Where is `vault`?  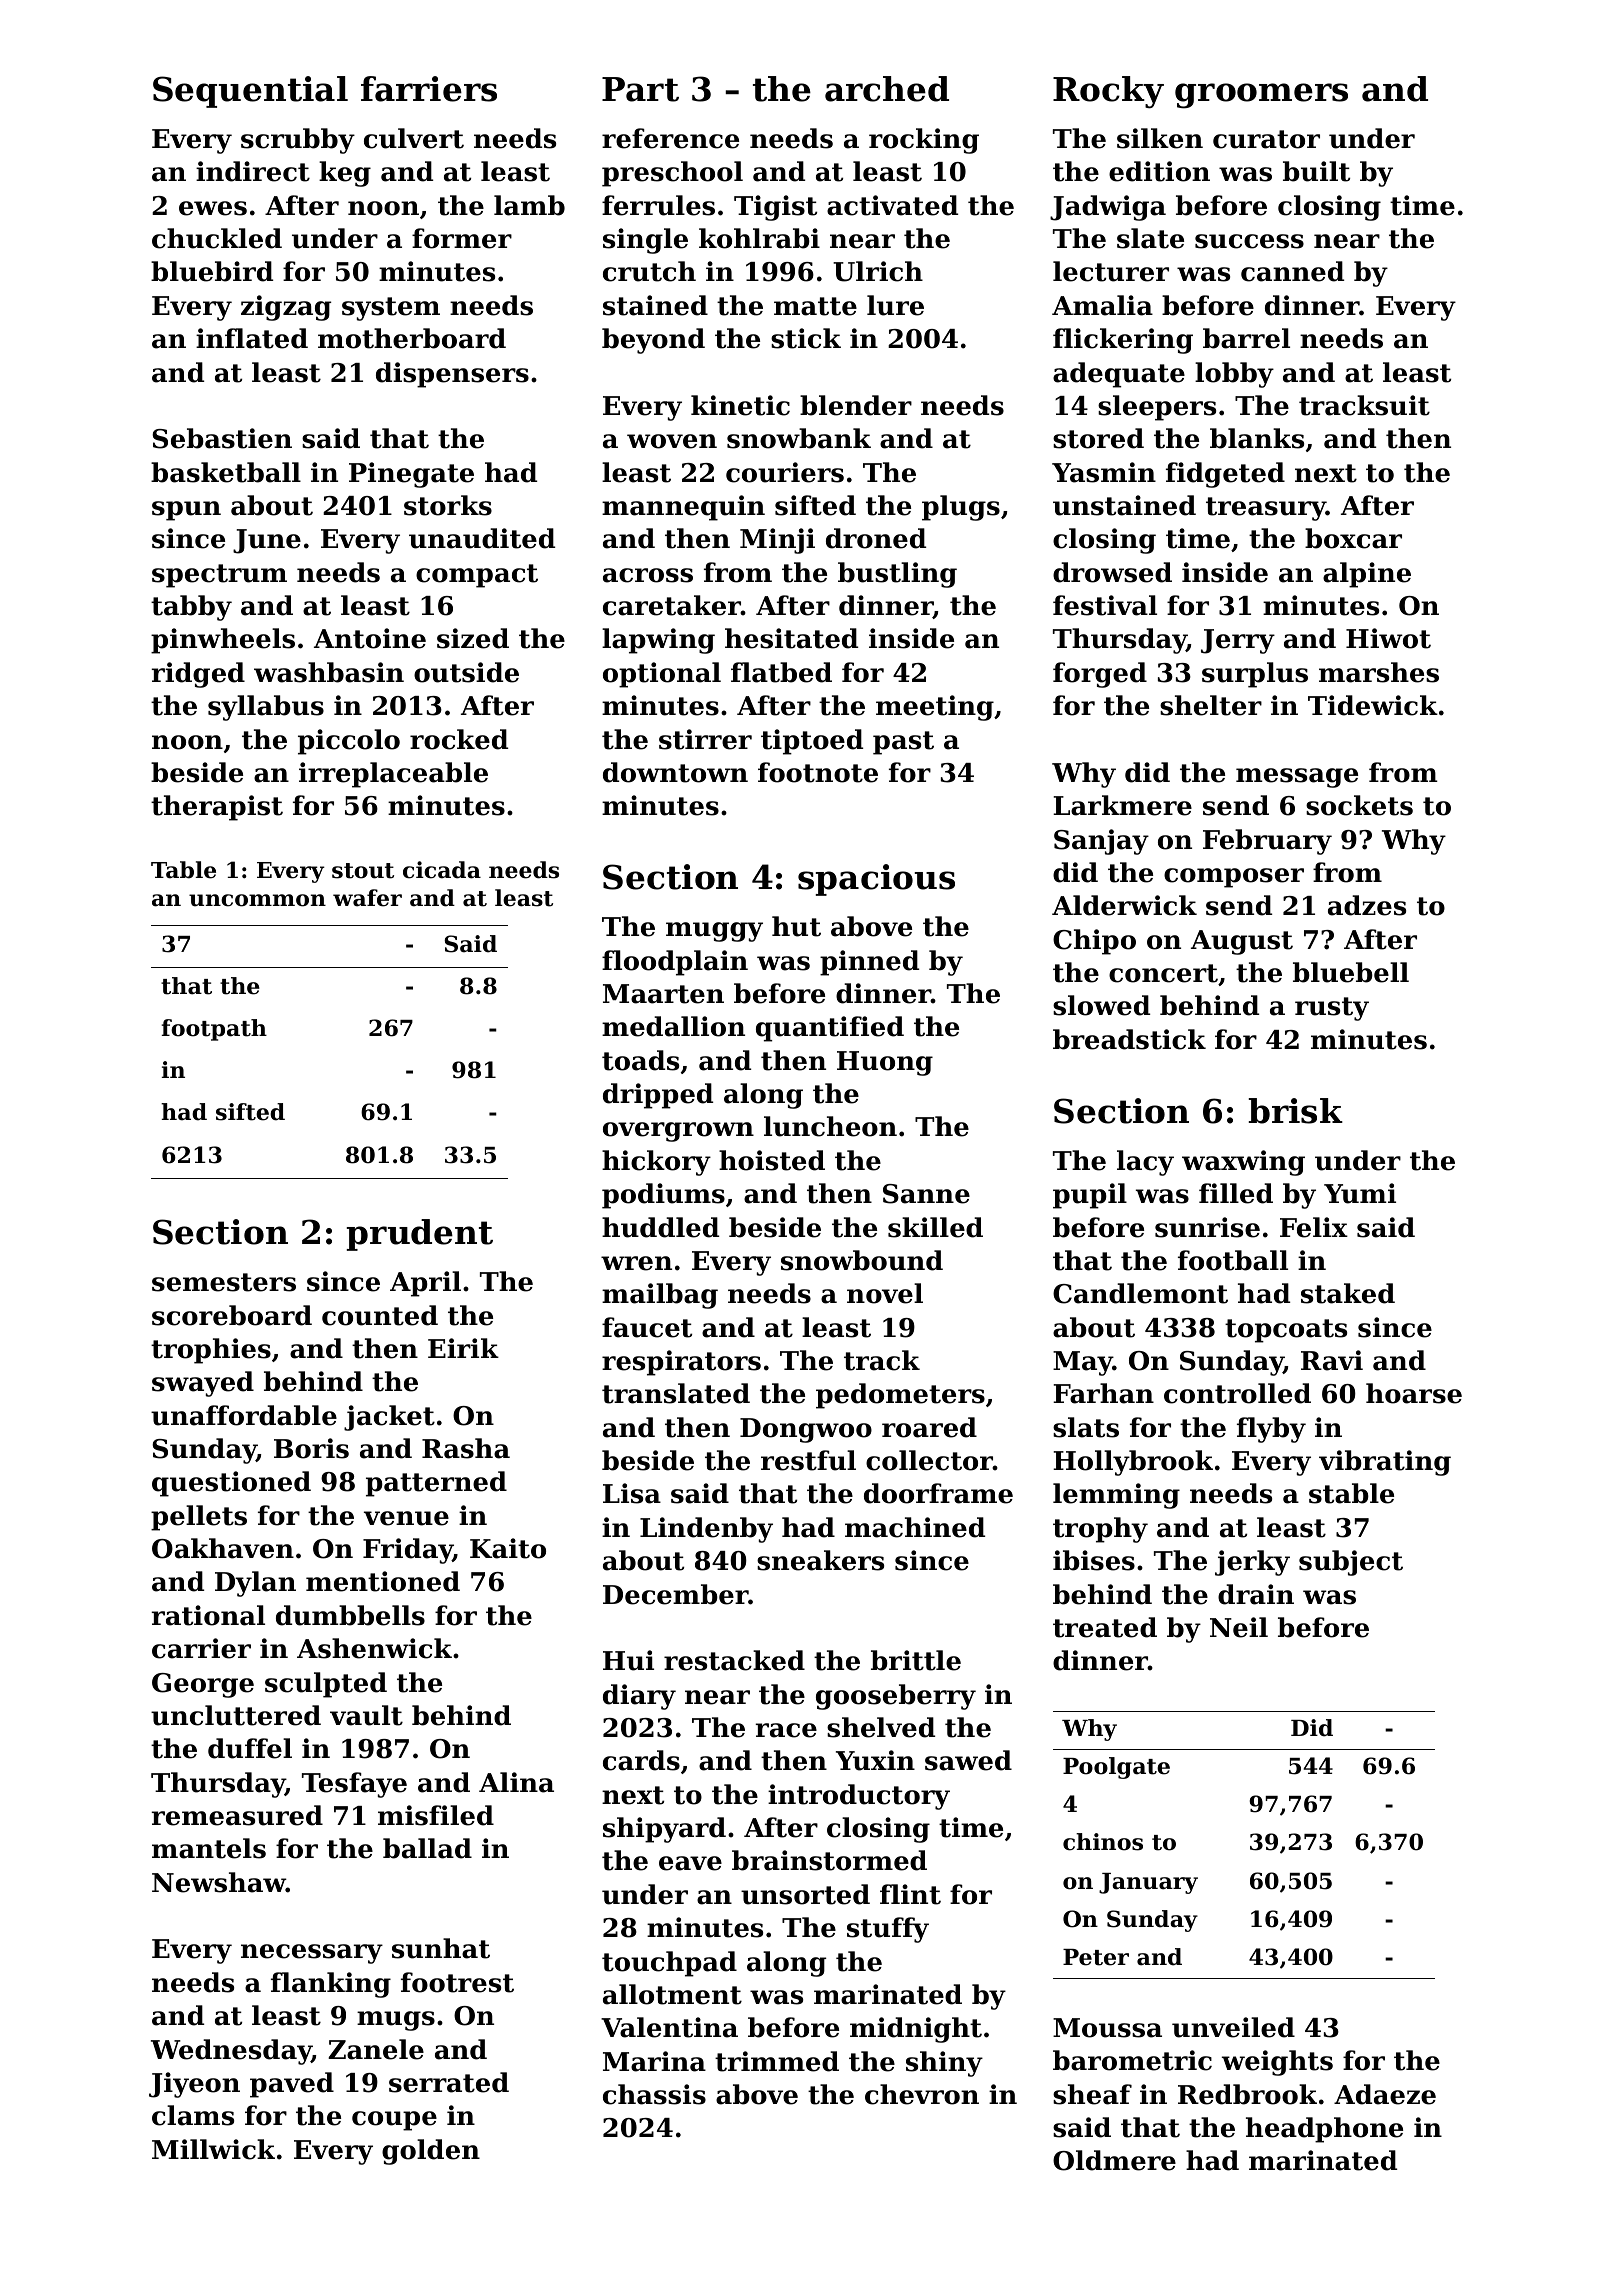 vault is located at coordinates (366, 1715).
